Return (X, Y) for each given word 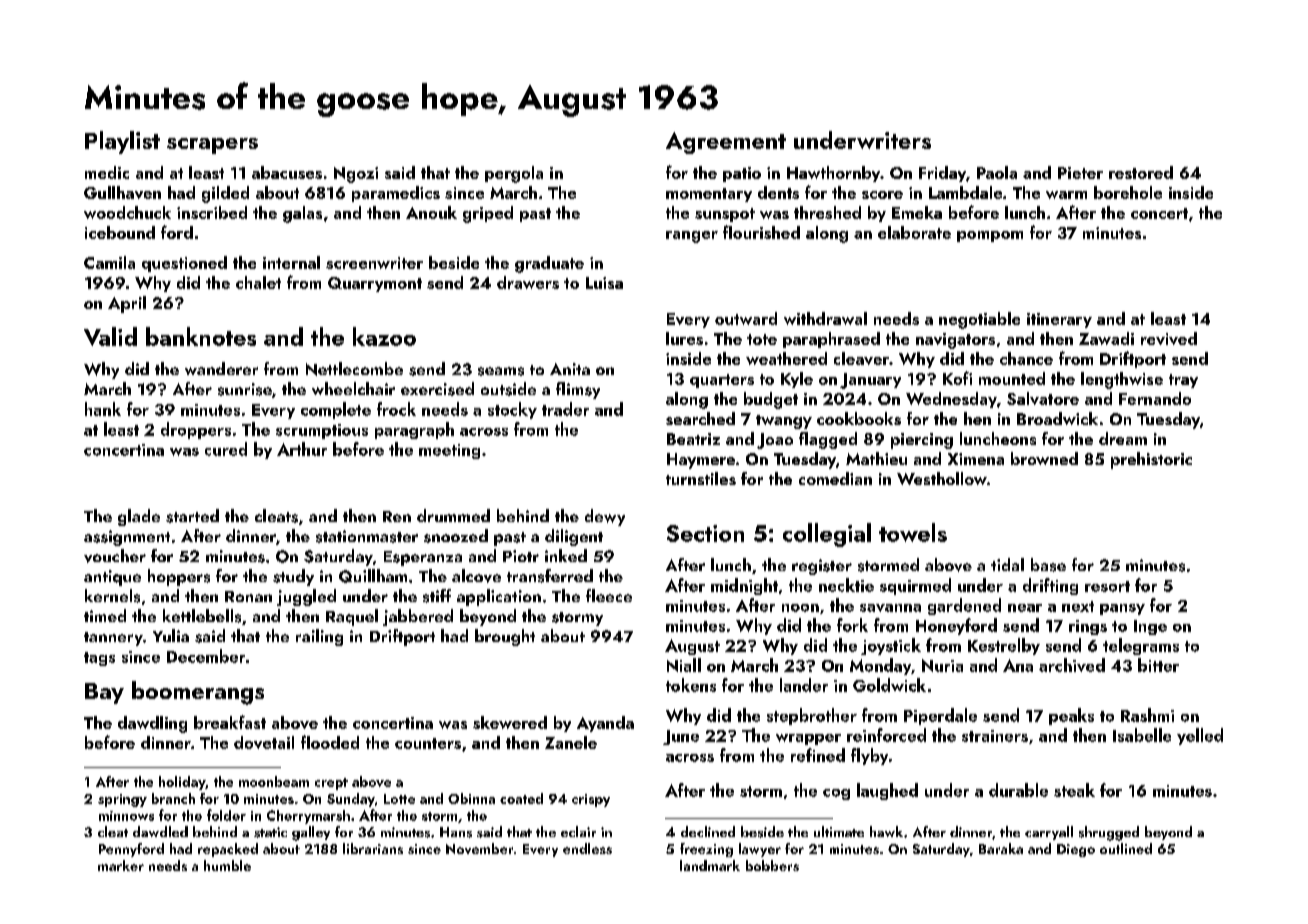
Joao (775, 441)
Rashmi (1147, 715)
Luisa (604, 283)
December (206, 656)
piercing (922, 441)
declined (708, 831)
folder (226, 815)
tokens (691, 685)
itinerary (1059, 320)
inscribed (212, 212)
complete (336, 410)
